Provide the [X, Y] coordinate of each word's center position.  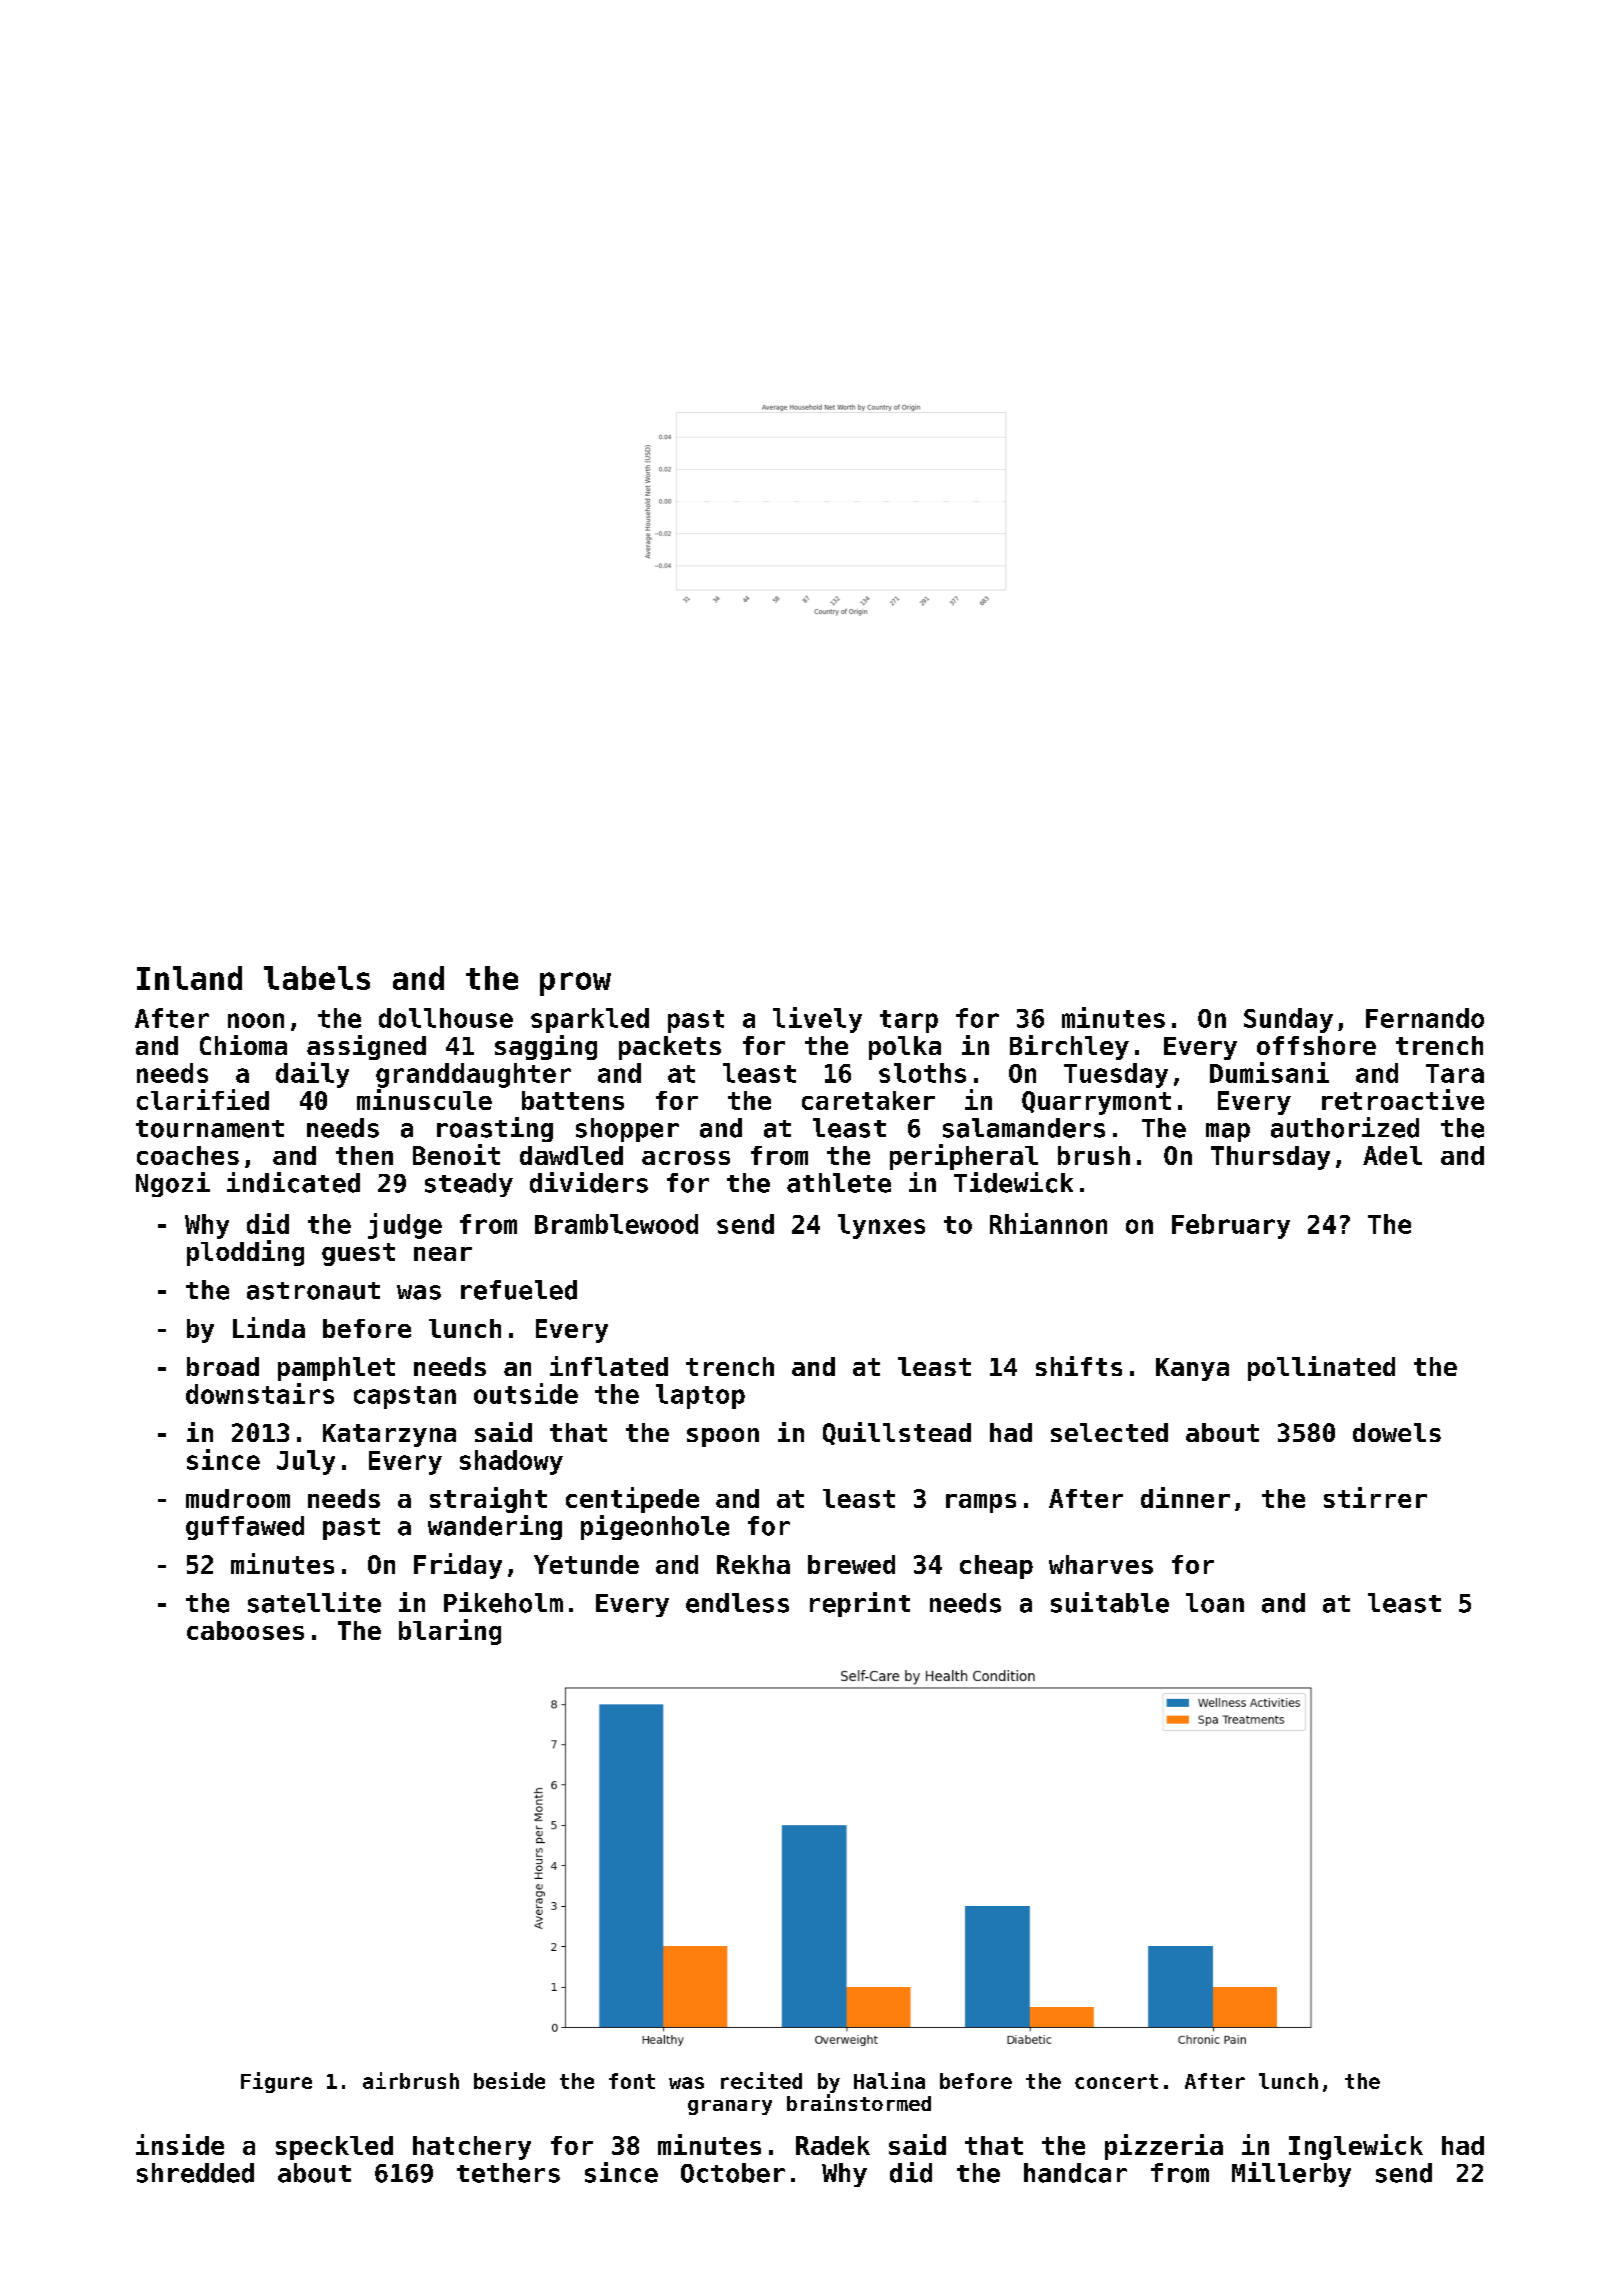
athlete [839, 1183]
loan [1215, 1603]
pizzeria [1164, 2147]
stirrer [1375, 1497]
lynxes [881, 1226]
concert [1116, 2081]
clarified [203, 1099]
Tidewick [1013, 1182]
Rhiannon [1048, 1223]
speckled [334, 2148]
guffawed [245, 1528]
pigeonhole [655, 1527]
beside [509, 2080]
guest [358, 1254]
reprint [860, 1604]
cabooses [245, 1630]
